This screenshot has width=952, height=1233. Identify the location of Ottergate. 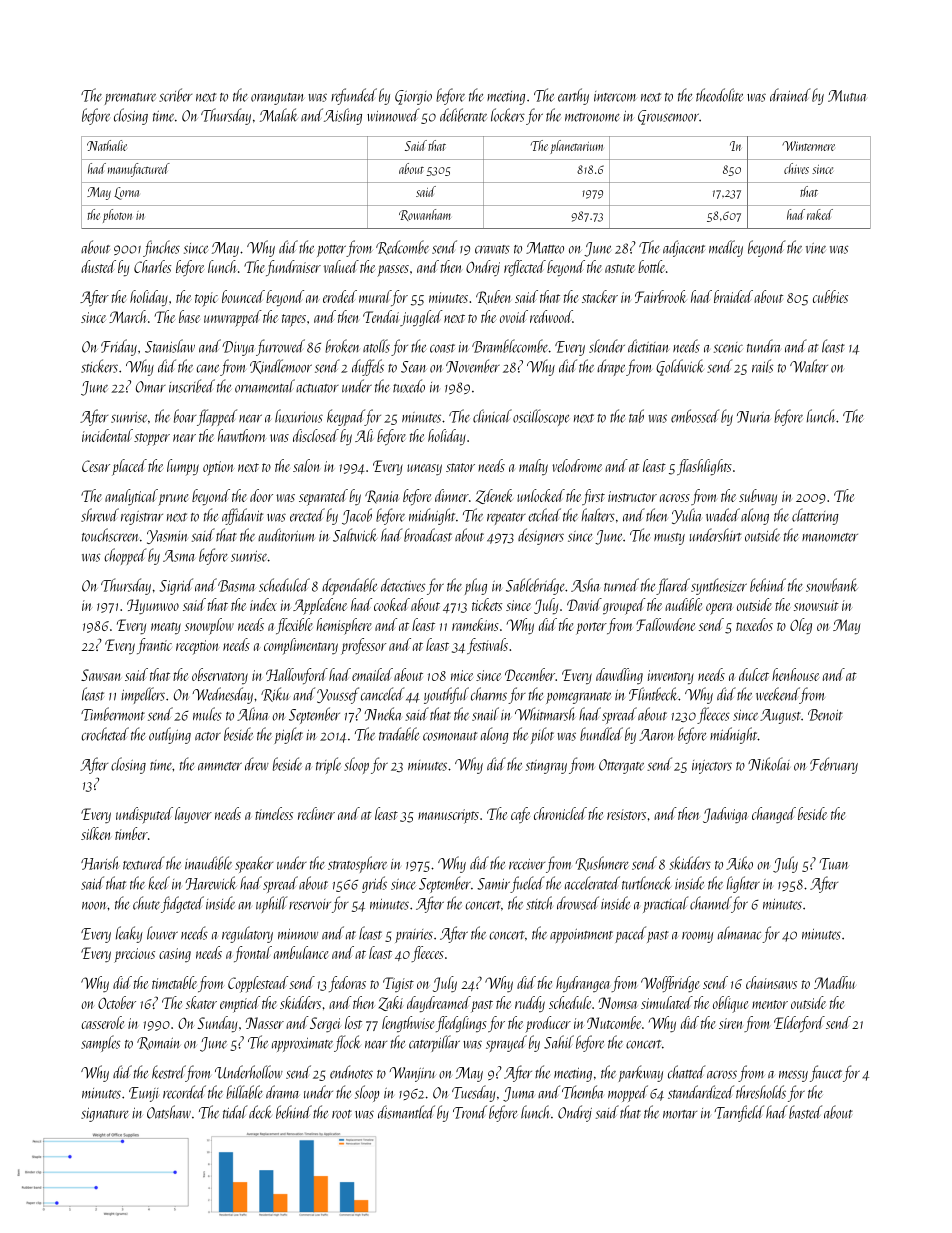
(621, 766).
